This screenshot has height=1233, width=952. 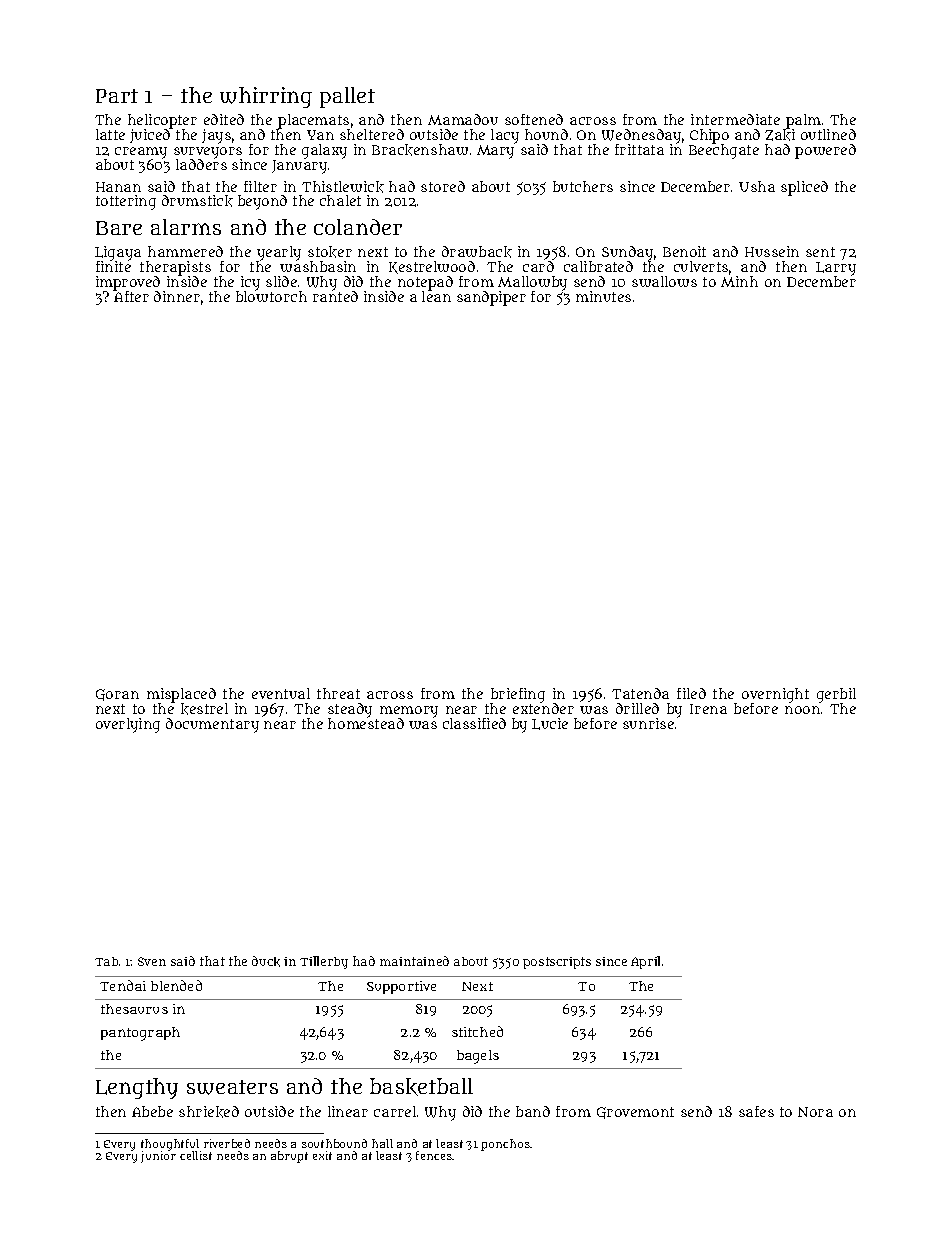 What do you see at coordinates (152, 961) in the screenshot?
I see `Sven` at bounding box center [152, 961].
